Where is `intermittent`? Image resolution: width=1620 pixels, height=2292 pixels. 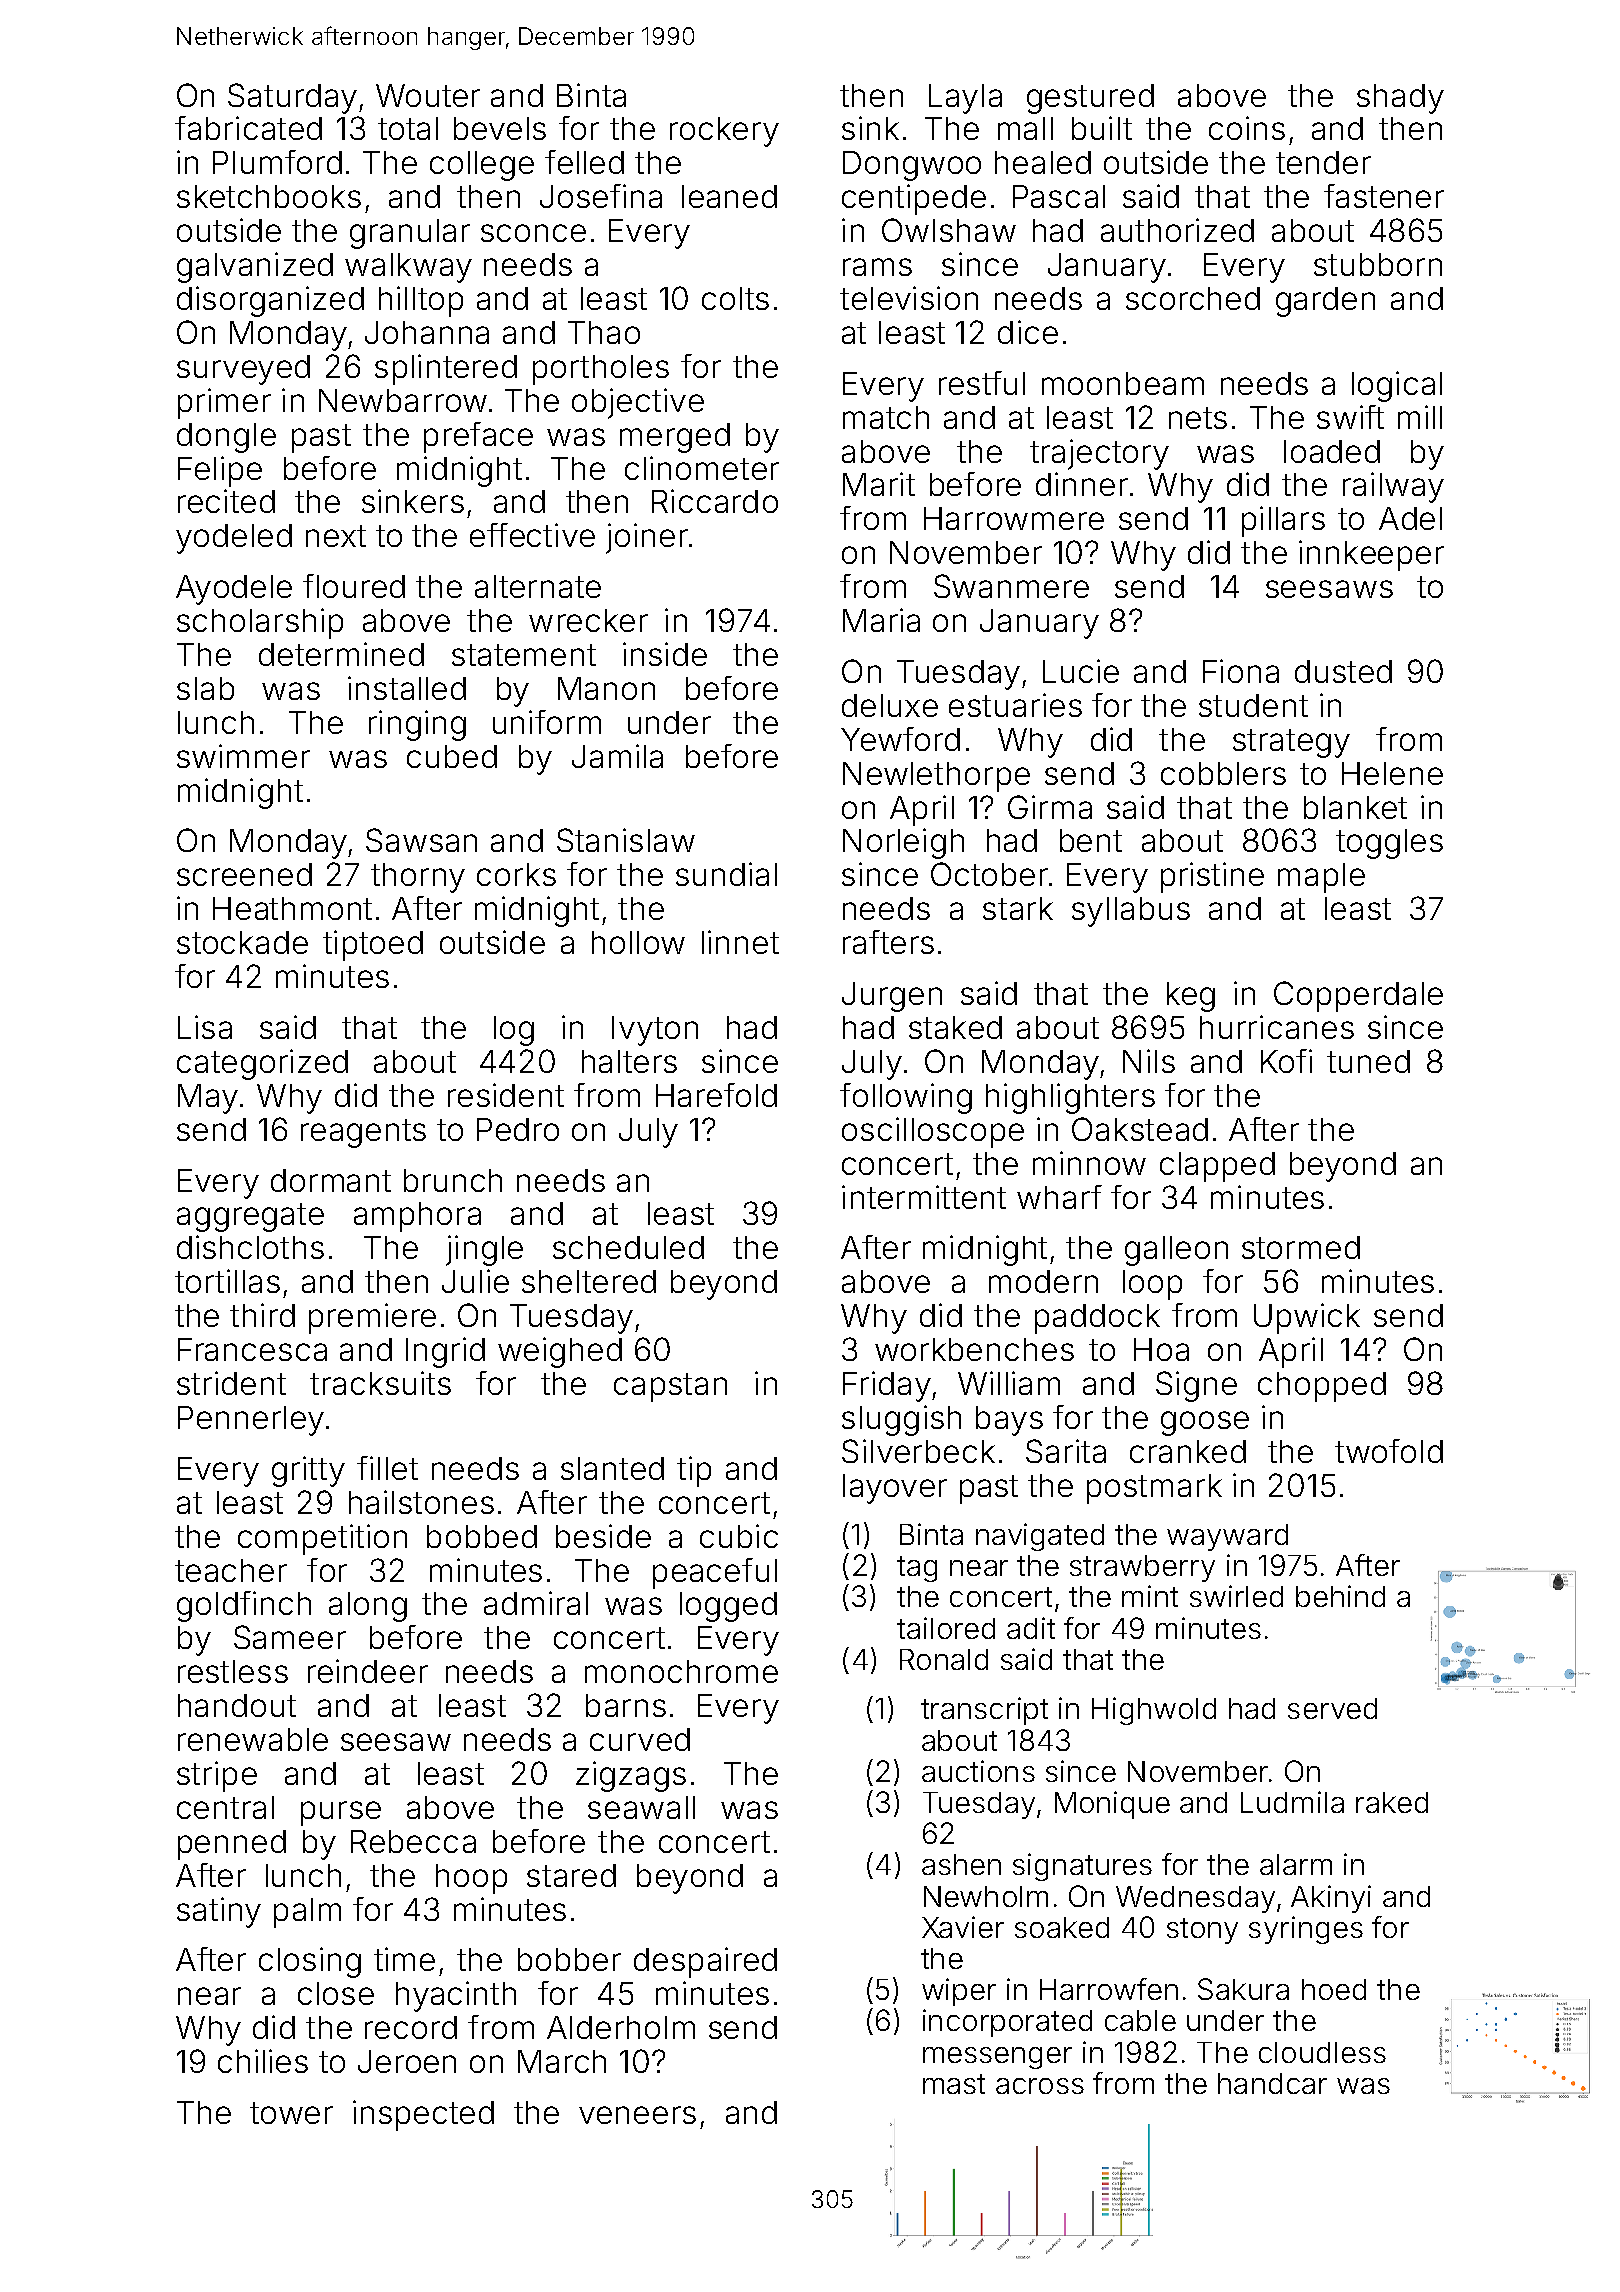 intermittent is located at coordinates (924, 1197).
